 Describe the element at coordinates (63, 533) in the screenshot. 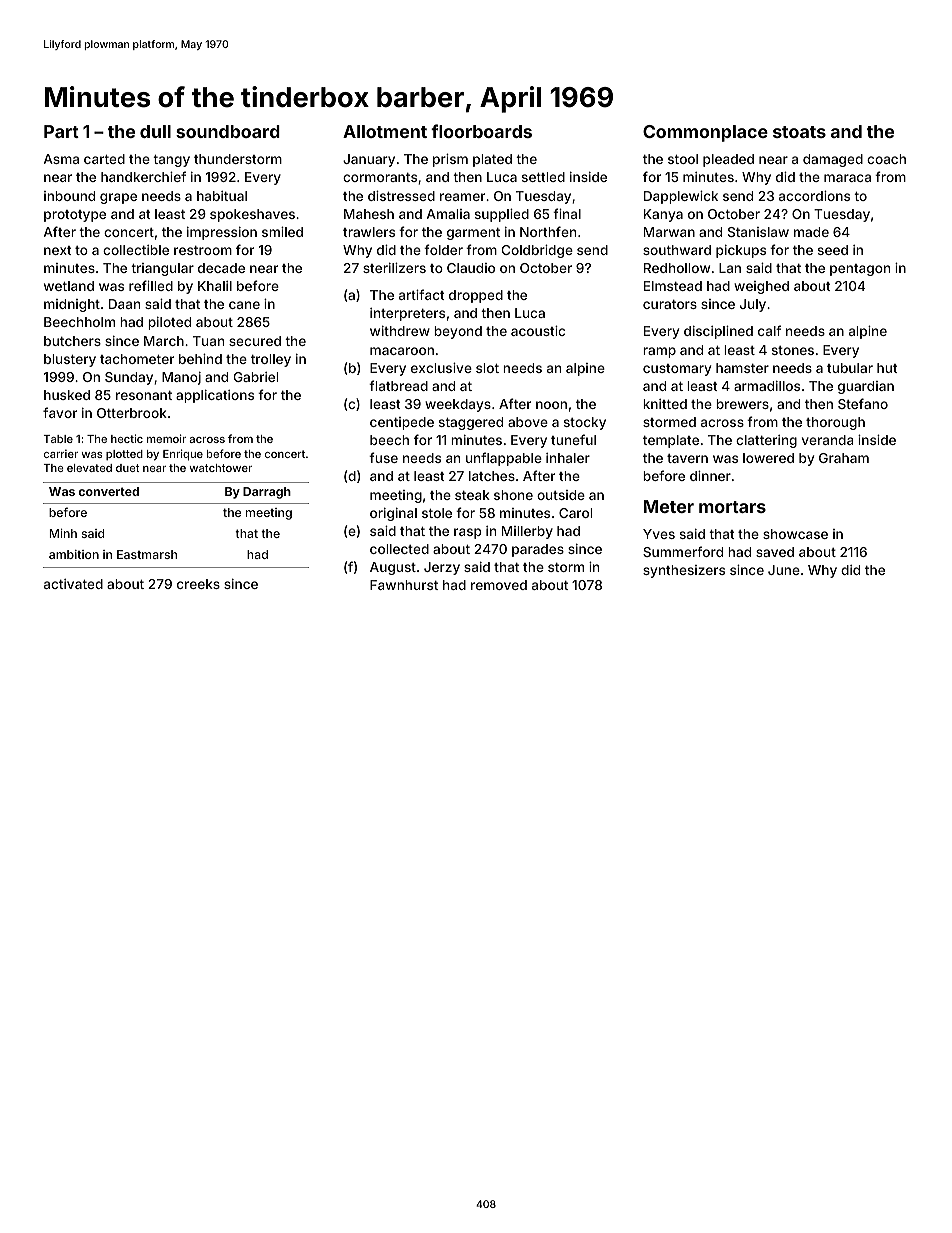

I see `Minh` at that location.
